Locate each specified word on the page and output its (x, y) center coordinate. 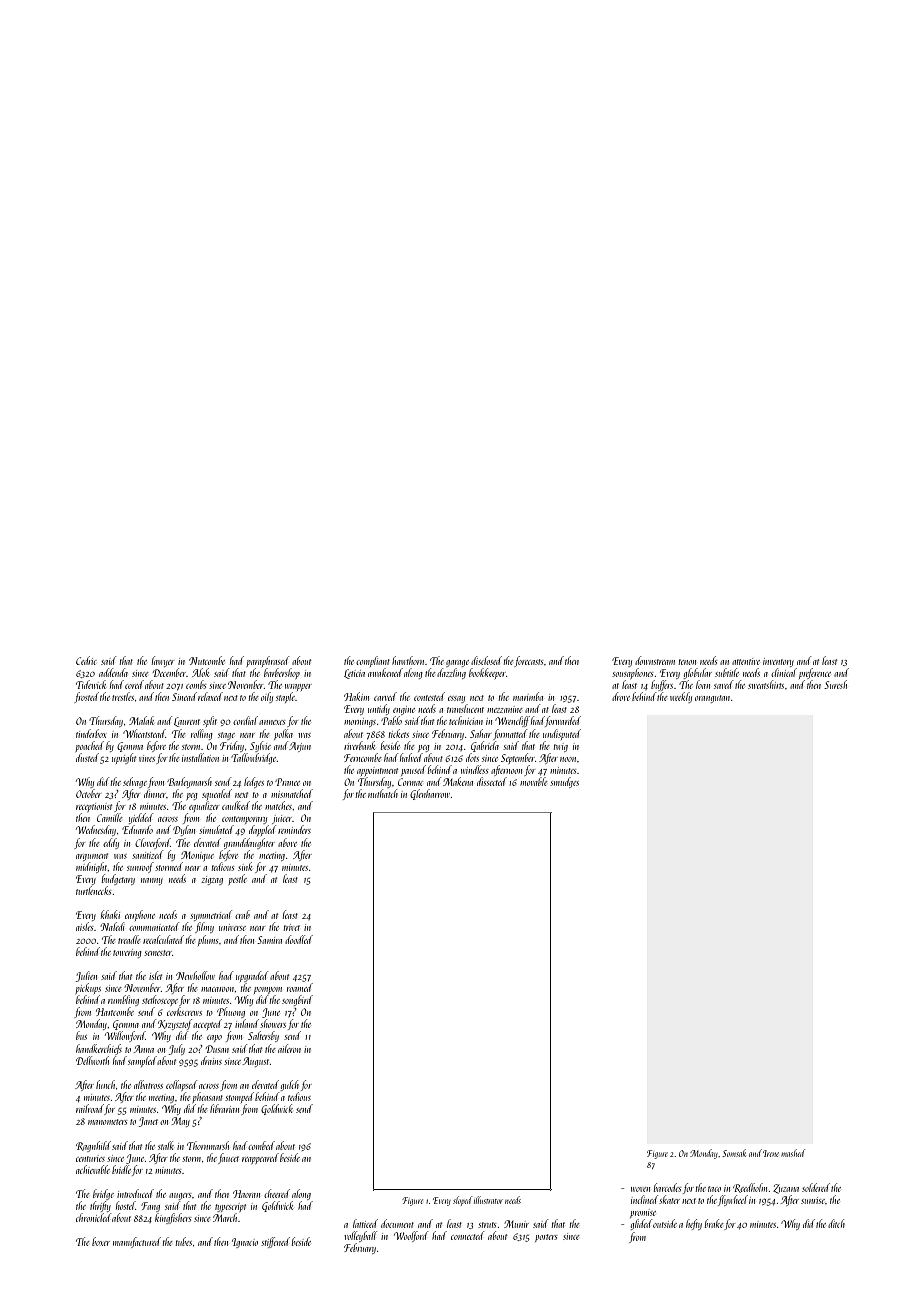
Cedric (86, 660)
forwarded (563, 721)
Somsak (734, 1153)
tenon (687, 662)
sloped (462, 1201)
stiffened (275, 1242)
